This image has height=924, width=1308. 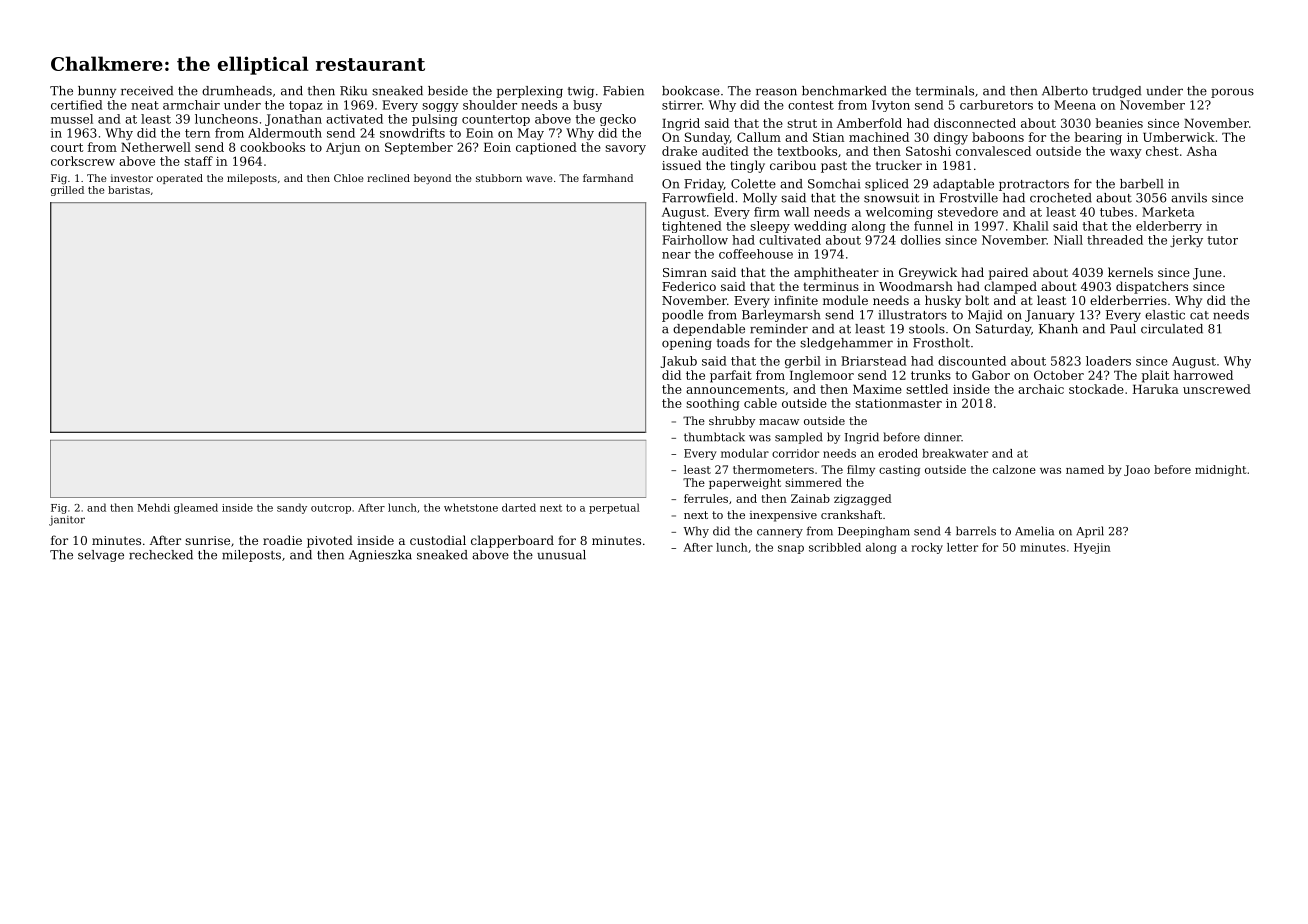 I want to click on cable, so click(x=760, y=403).
